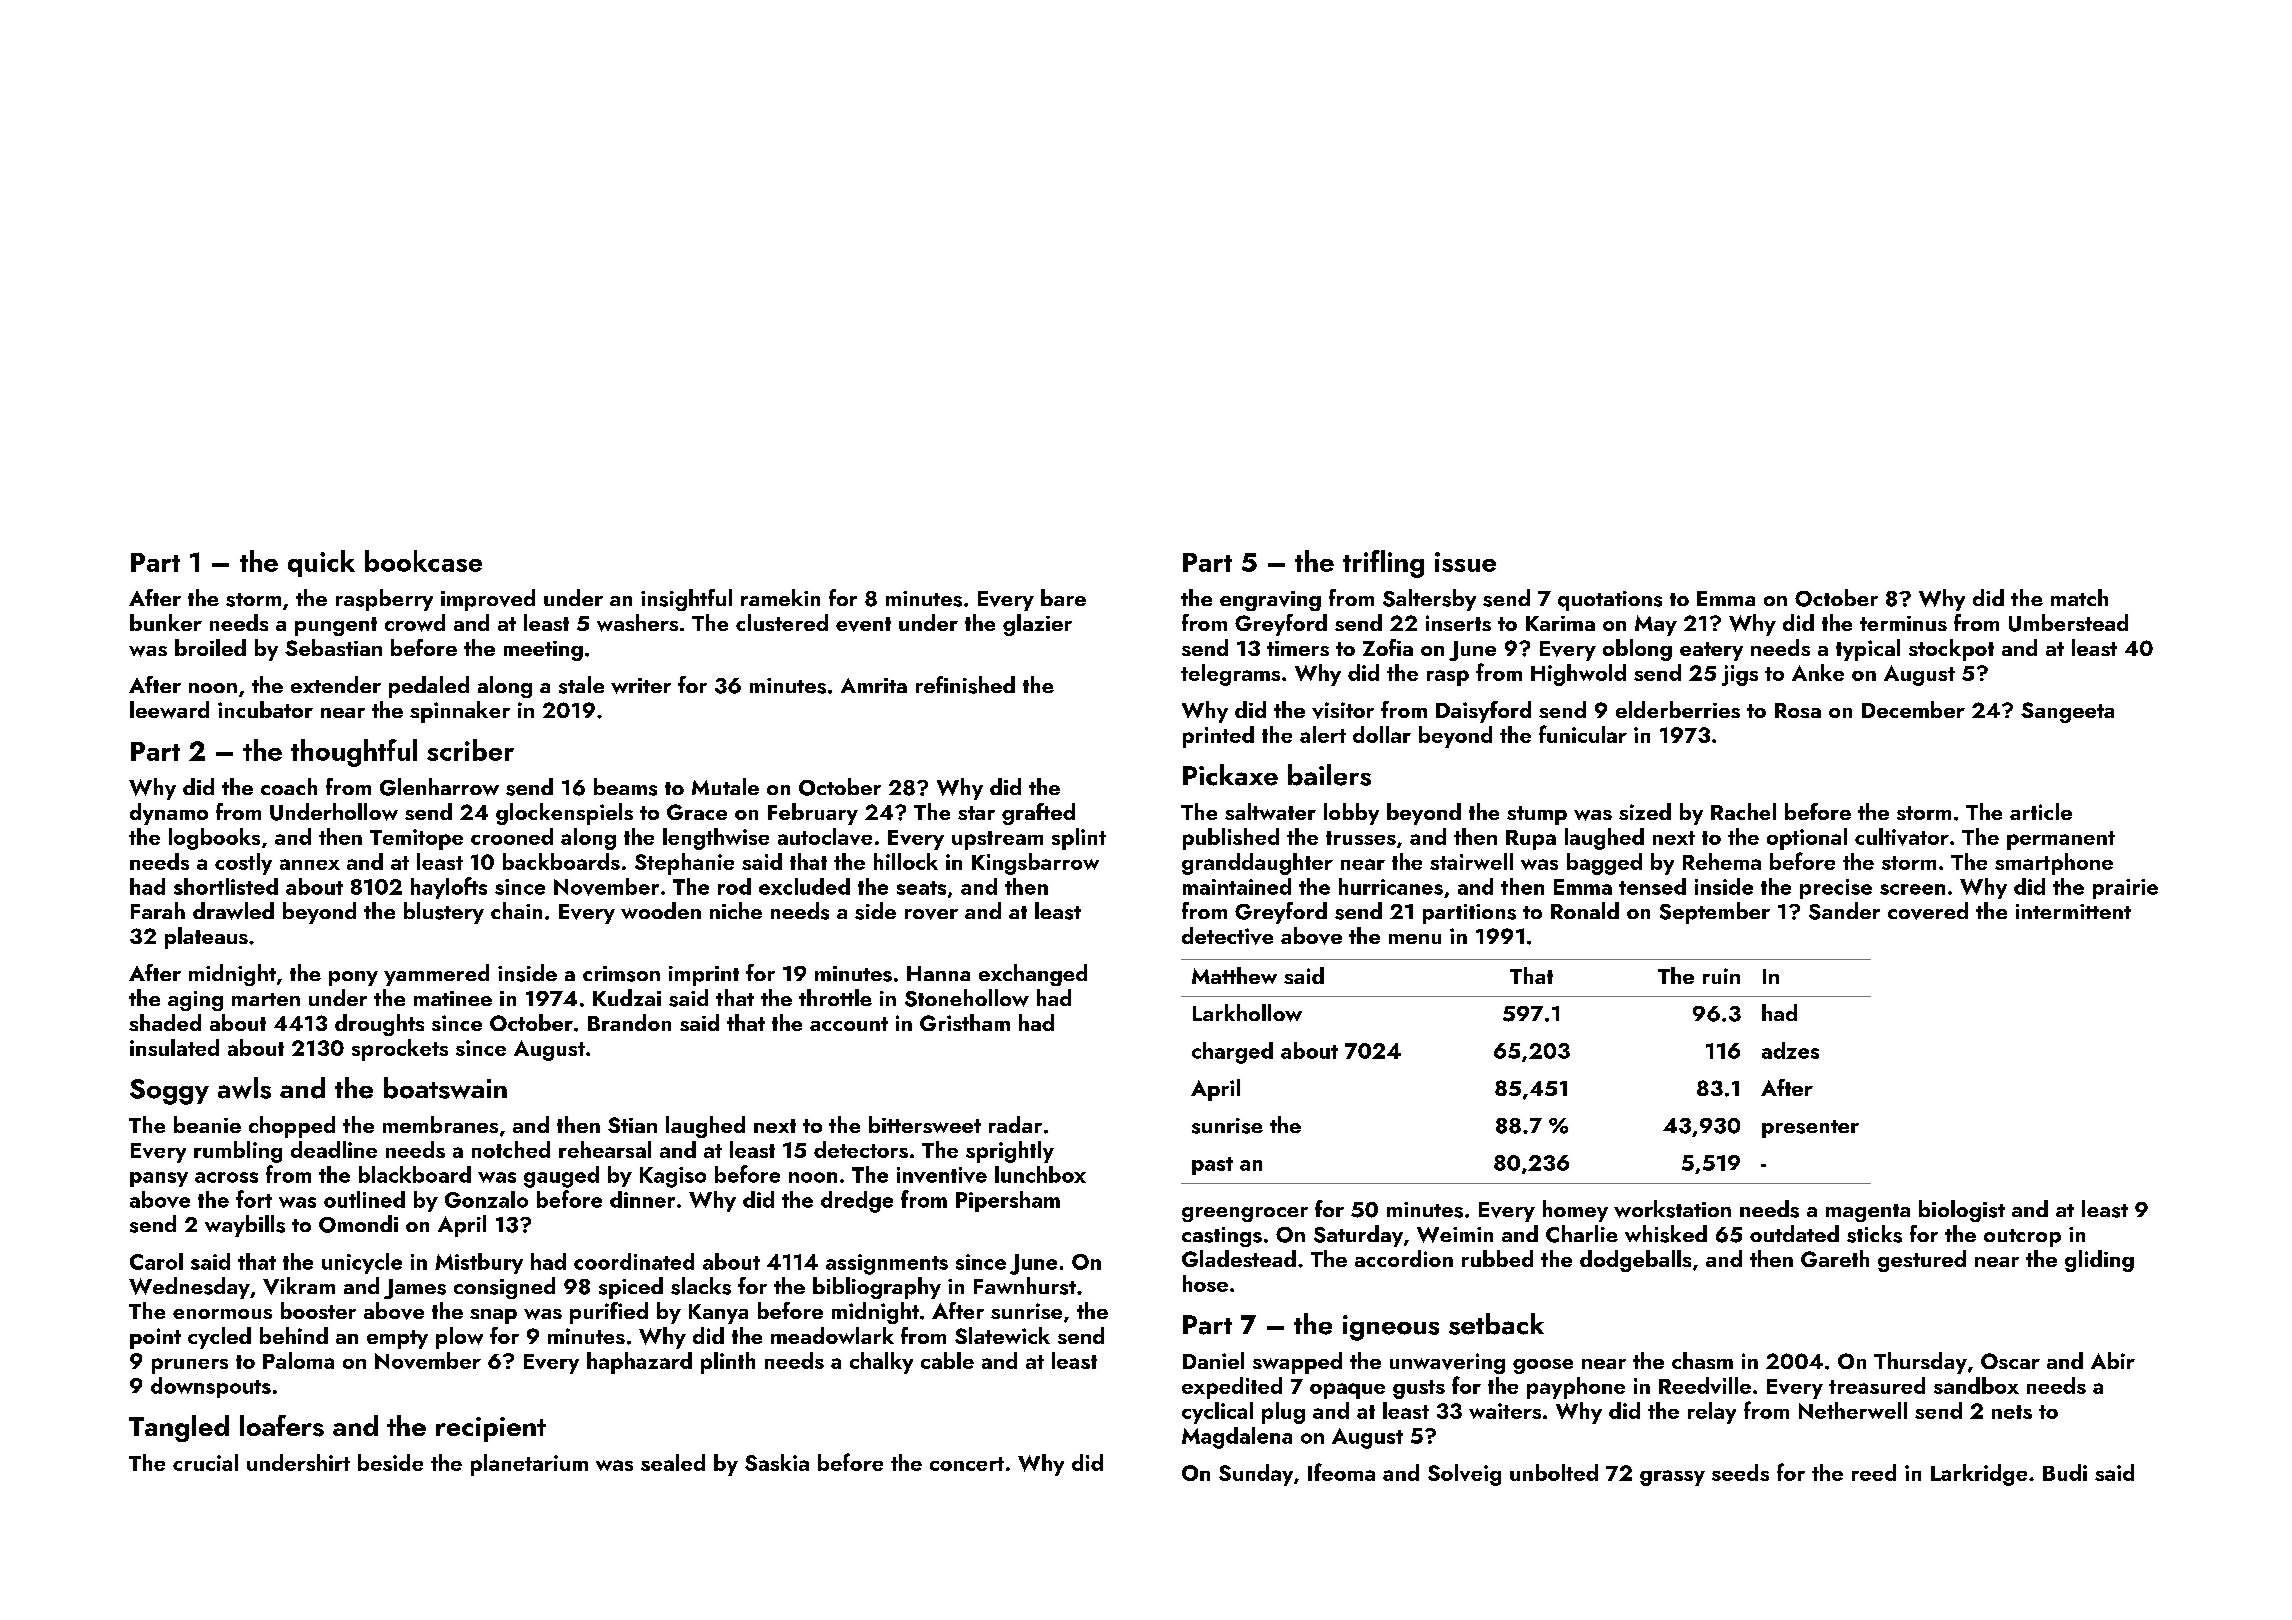 Image resolution: width=2292 pixels, height=1620 pixels. I want to click on Rachel, so click(1743, 811).
